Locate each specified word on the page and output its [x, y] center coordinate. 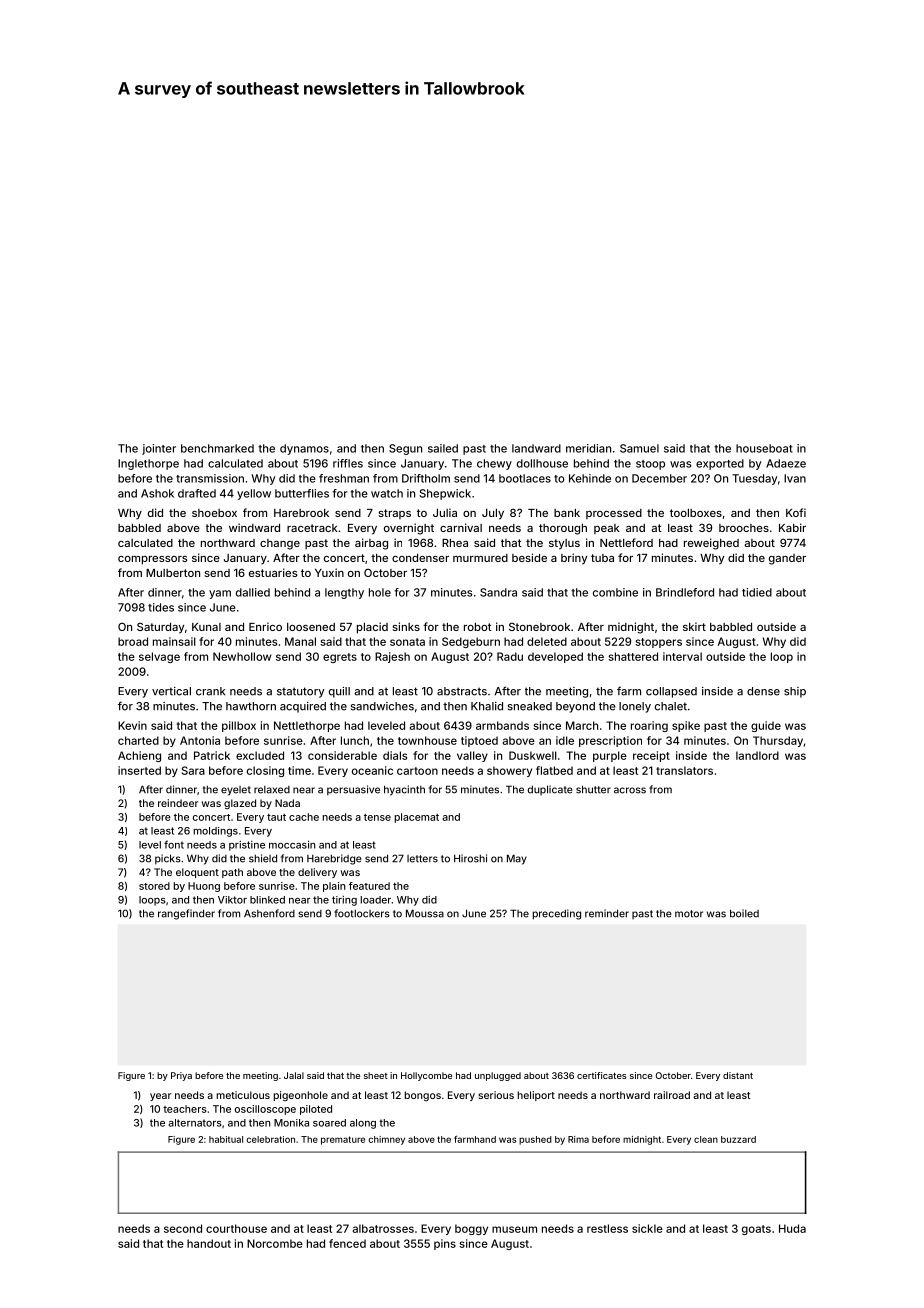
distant [738, 1075]
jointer [159, 449]
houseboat [764, 448]
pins [445, 1244]
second [183, 1228]
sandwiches [382, 706]
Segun [405, 449]
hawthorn [251, 706]
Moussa [425, 913]
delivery [317, 873]
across [630, 790]
